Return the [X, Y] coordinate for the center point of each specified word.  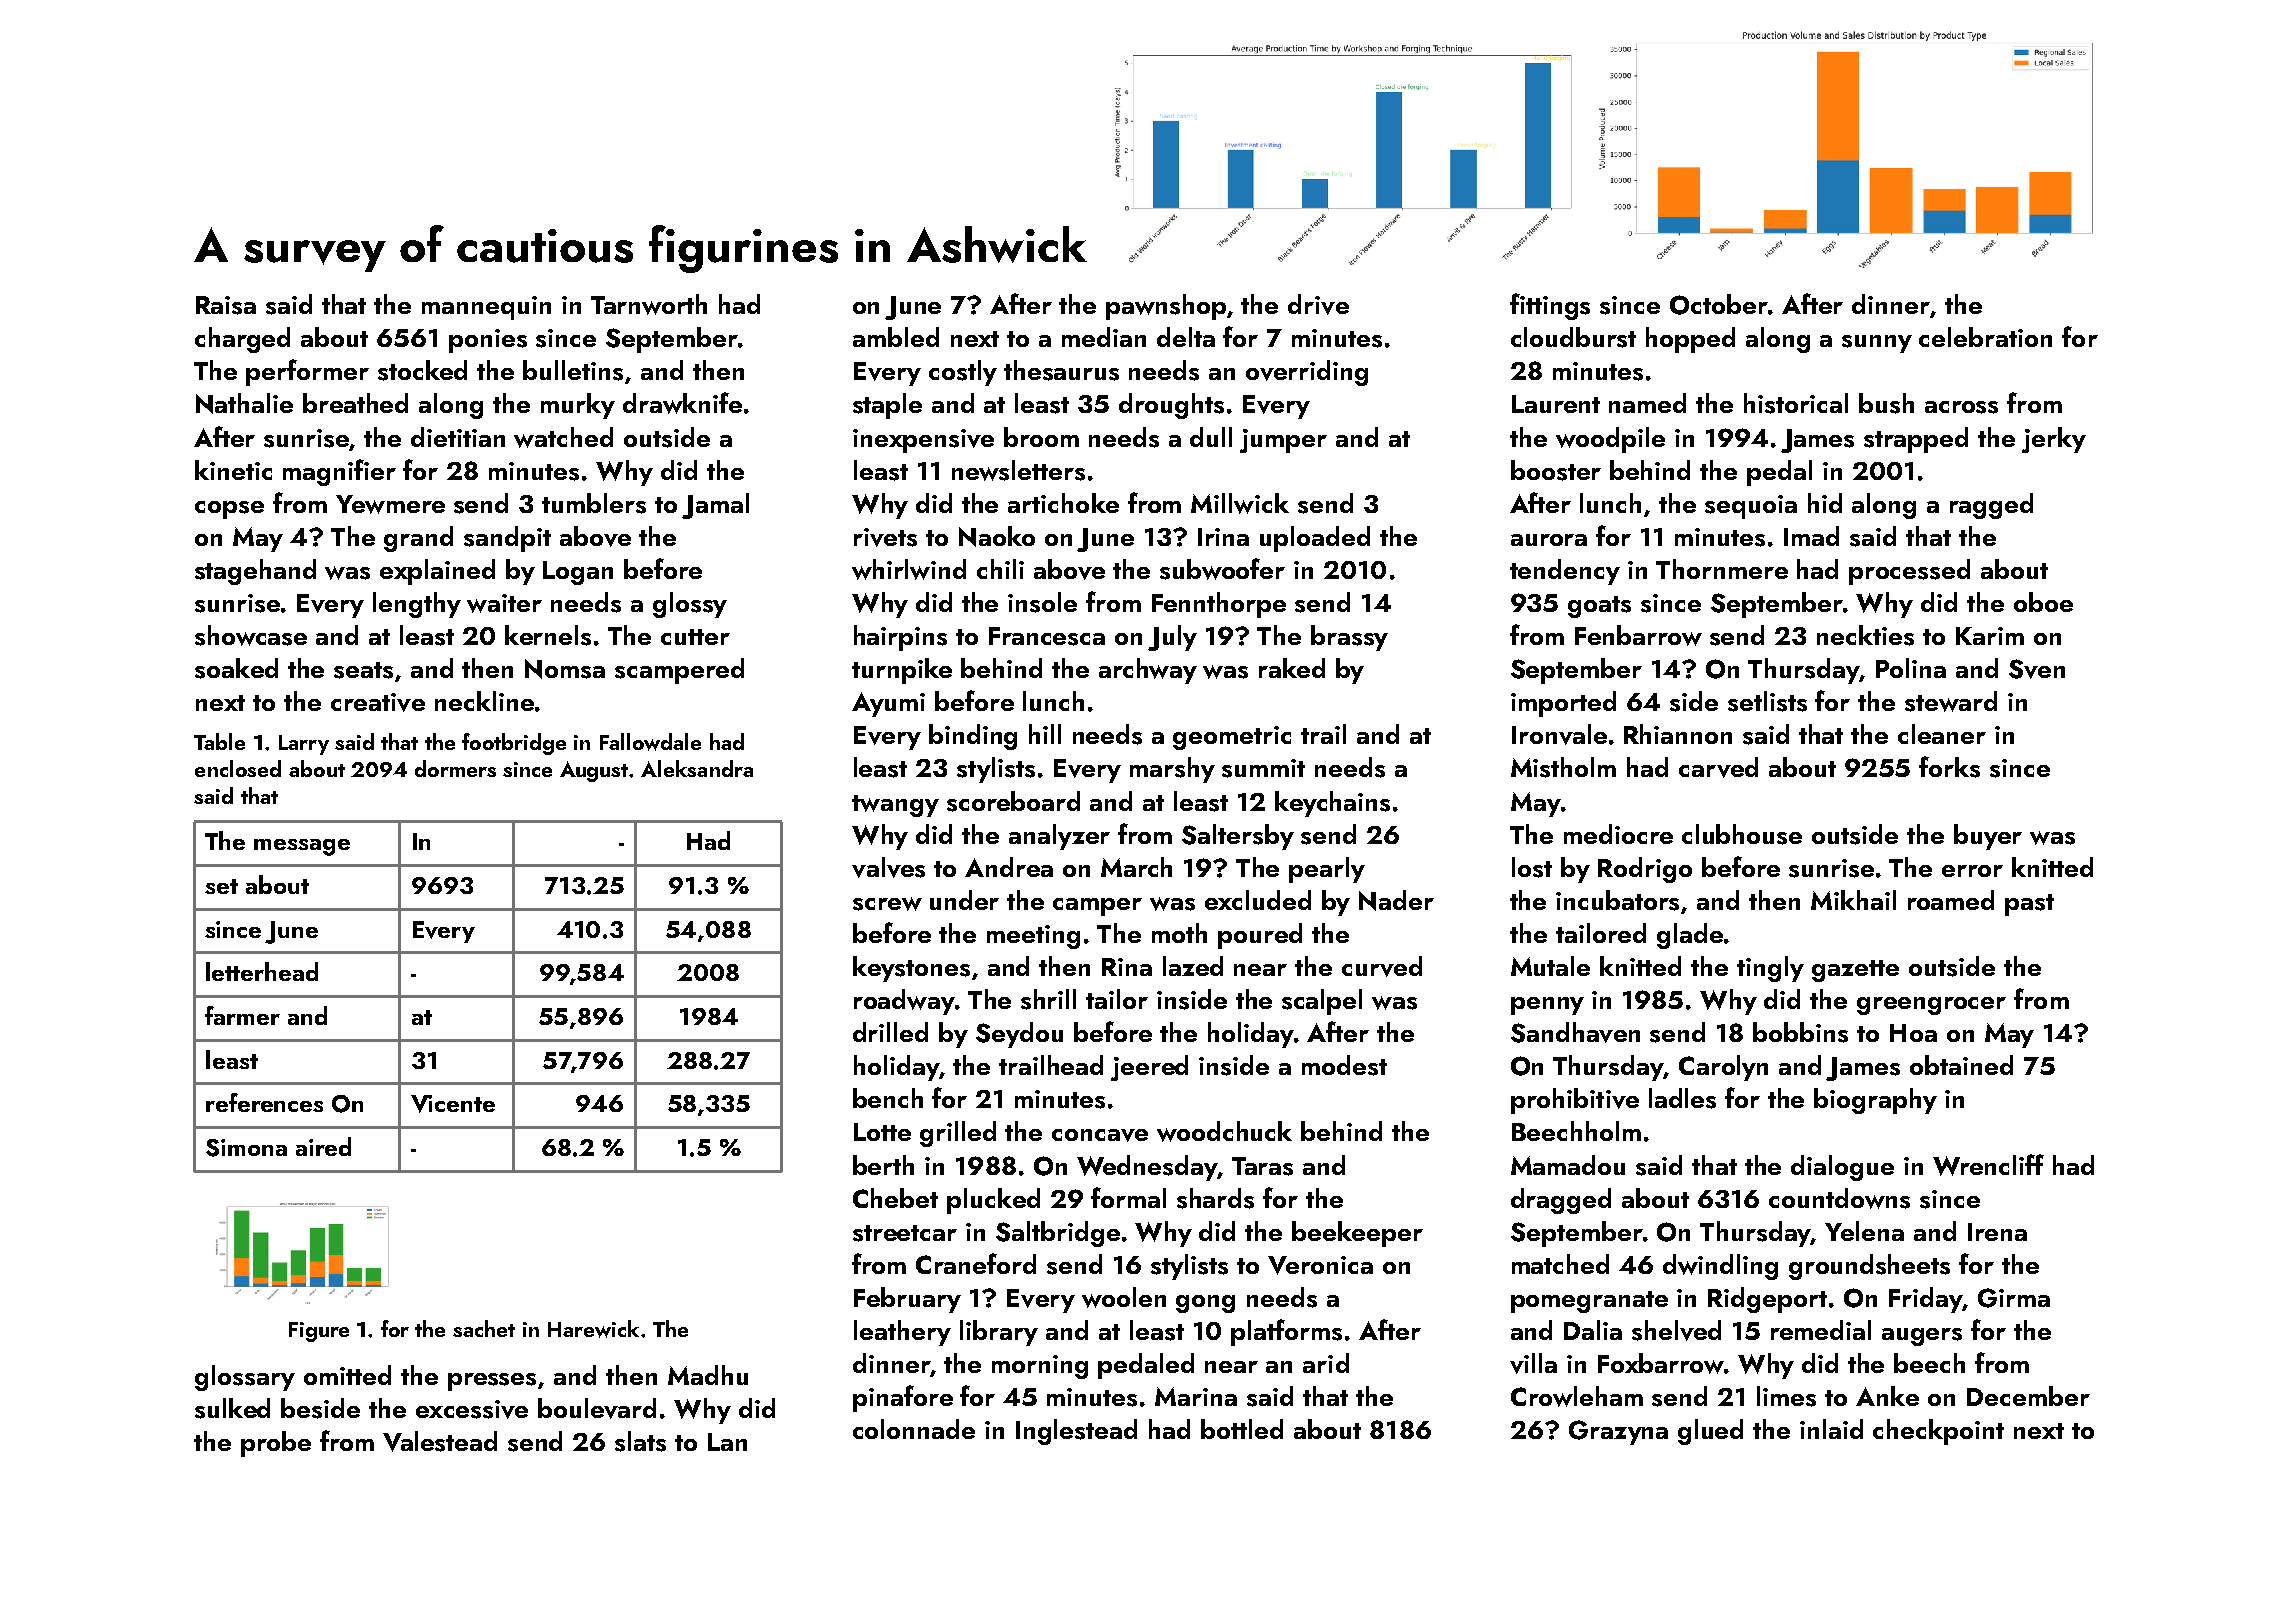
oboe [2043, 602]
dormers [455, 768]
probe [276, 1444]
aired [323, 1146]
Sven [2037, 669]
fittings [1550, 306]
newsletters [1018, 470]
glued [1710, 1432]
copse [229, 510]
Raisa [226, 305]
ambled [896, 337]
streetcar [905, 1233]
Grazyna [1618, 1432]
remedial [1821, 1330]
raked [1292, 668]
